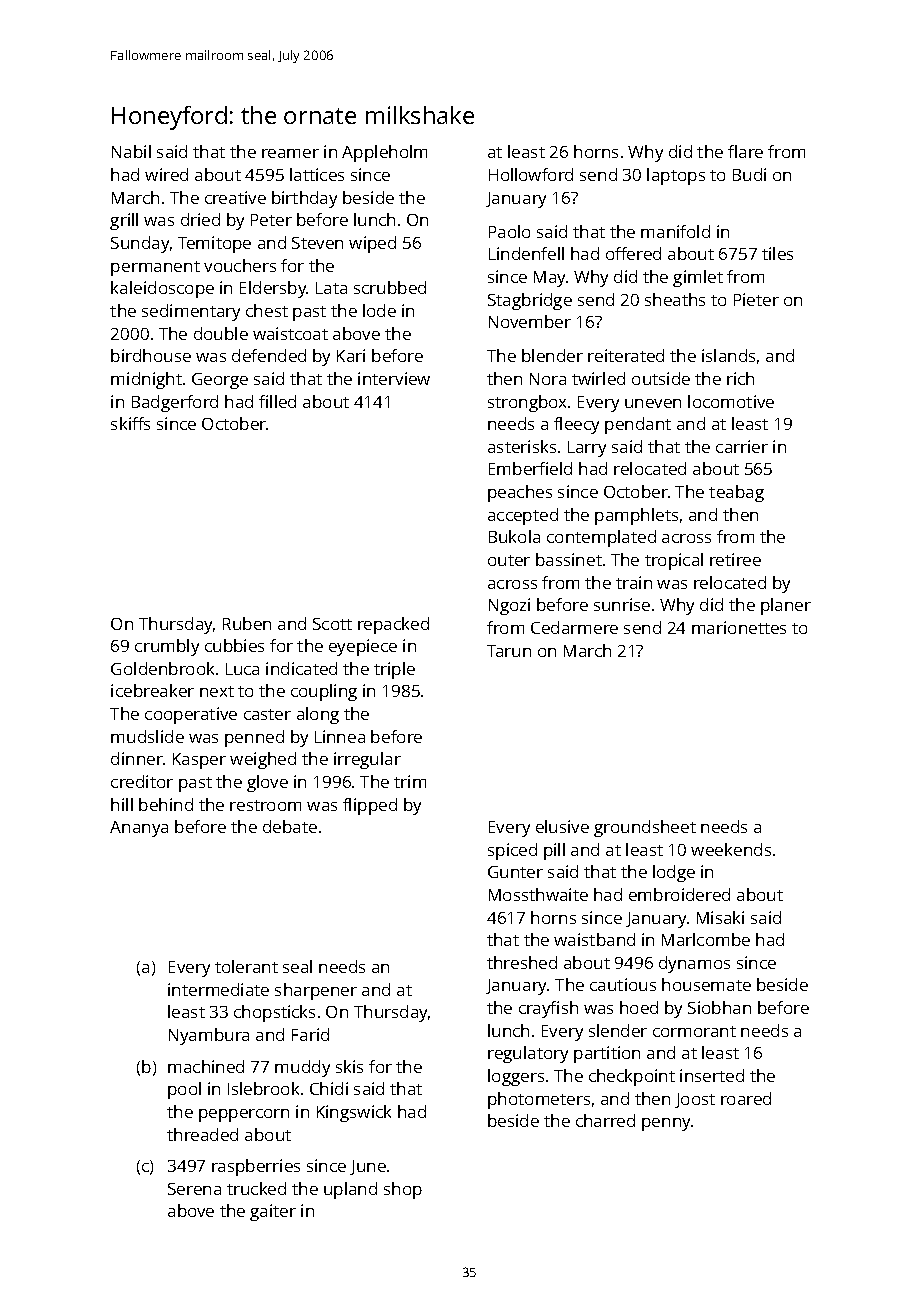 This document has height=1314, width=924. Describe the element at coordinates (273, 1212) in the document. I see `gaiter` at that location.
